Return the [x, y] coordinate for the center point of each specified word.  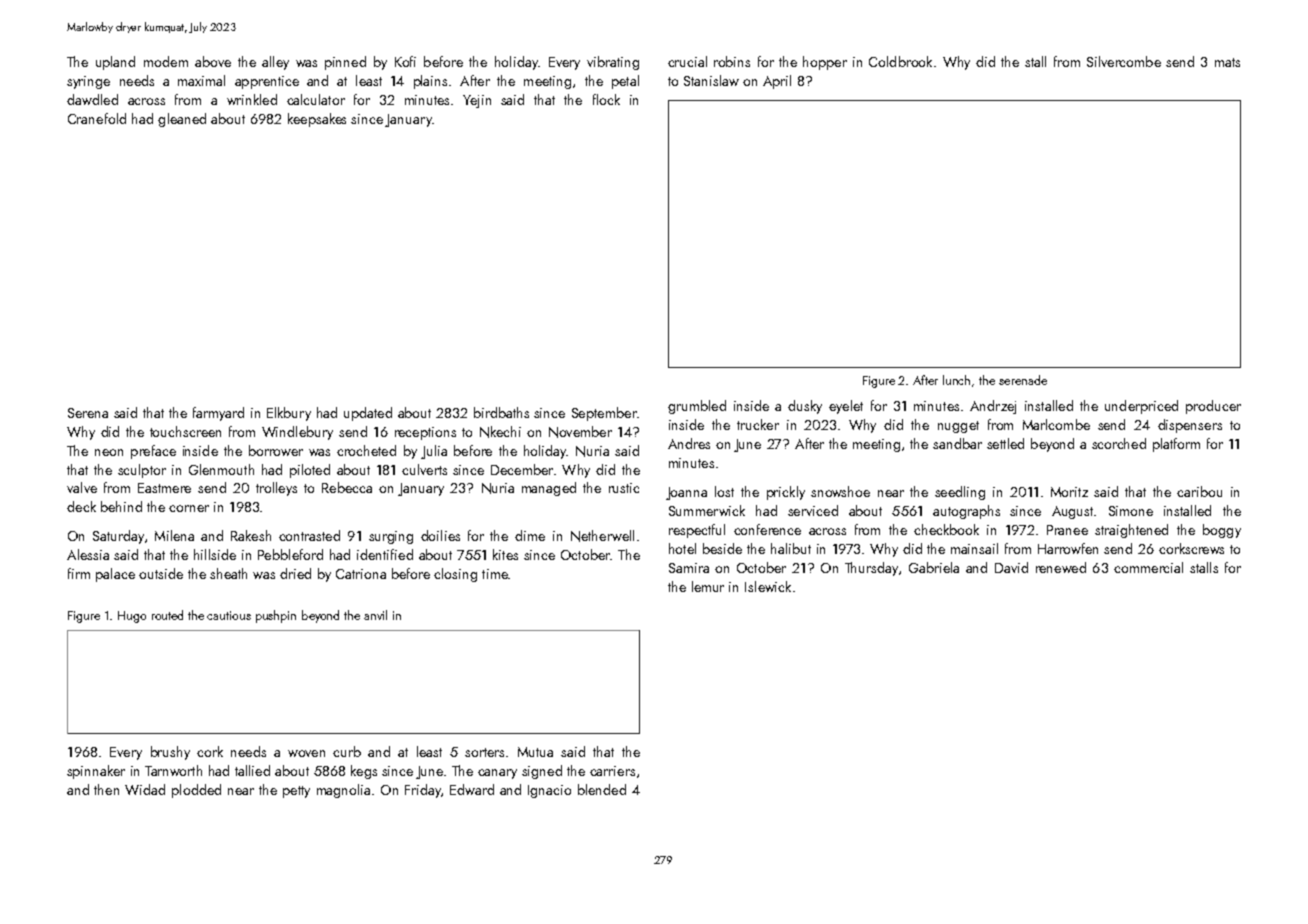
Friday [423, 791]
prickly [786, 493]
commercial [1148, 567]
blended [602, 789]
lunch [956, 380]
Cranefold [97, 118]
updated [368, 414]
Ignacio [549, 791]
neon [109, 452]
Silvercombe [1124, 61]
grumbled [697, 407]
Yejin [477, 101]
